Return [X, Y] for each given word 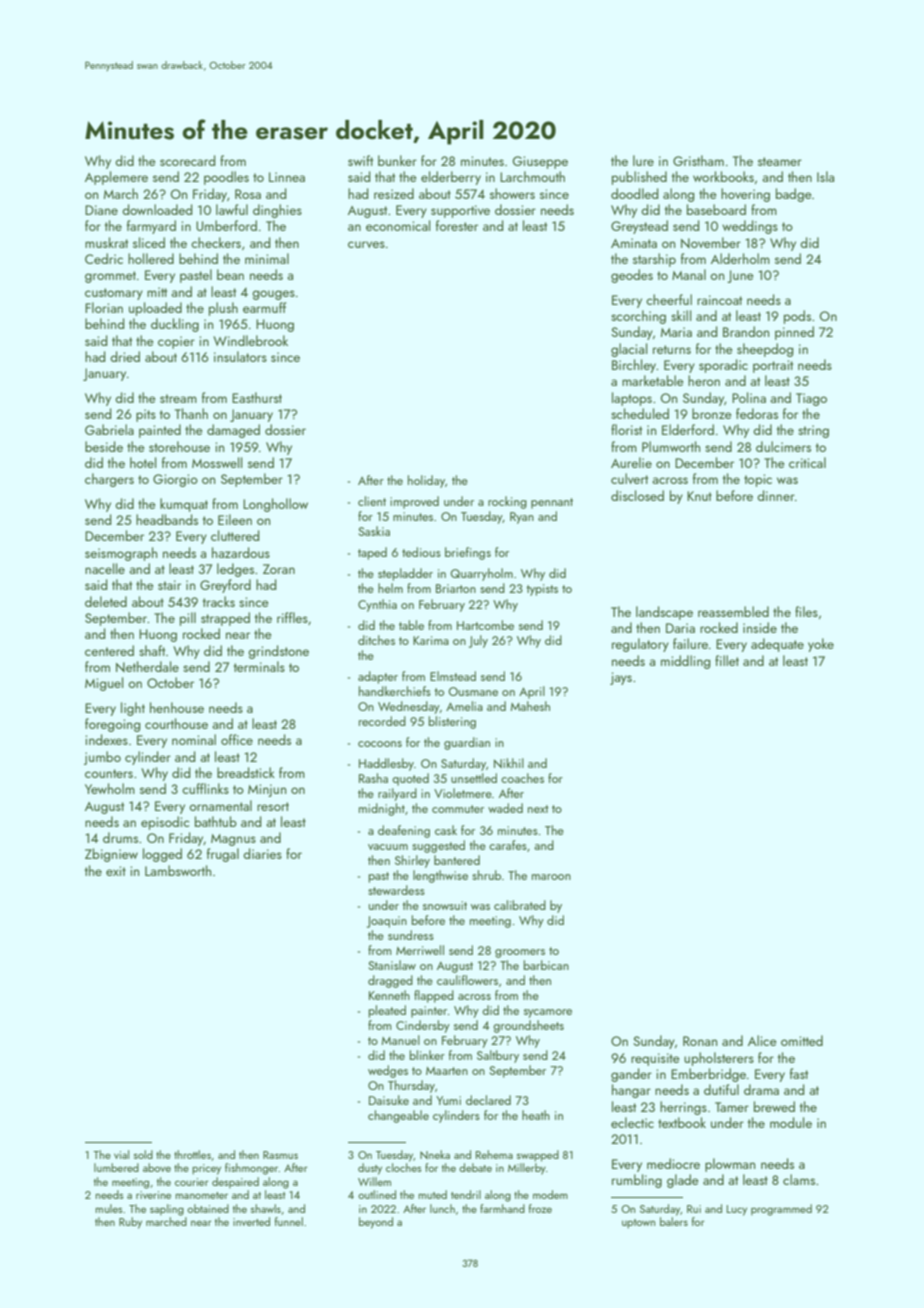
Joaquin [387, 922]
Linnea [287, 177]
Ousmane [473, 691]
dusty [370, 1169]
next [538, 809]
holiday [426, 481]
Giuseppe [540, 162]
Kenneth [389, 995]
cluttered [235, 535]
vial [121, 1154]
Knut [699, 496]
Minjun [267, 790]
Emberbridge [708, 1075]
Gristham [698, 160]
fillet [727, 660]
